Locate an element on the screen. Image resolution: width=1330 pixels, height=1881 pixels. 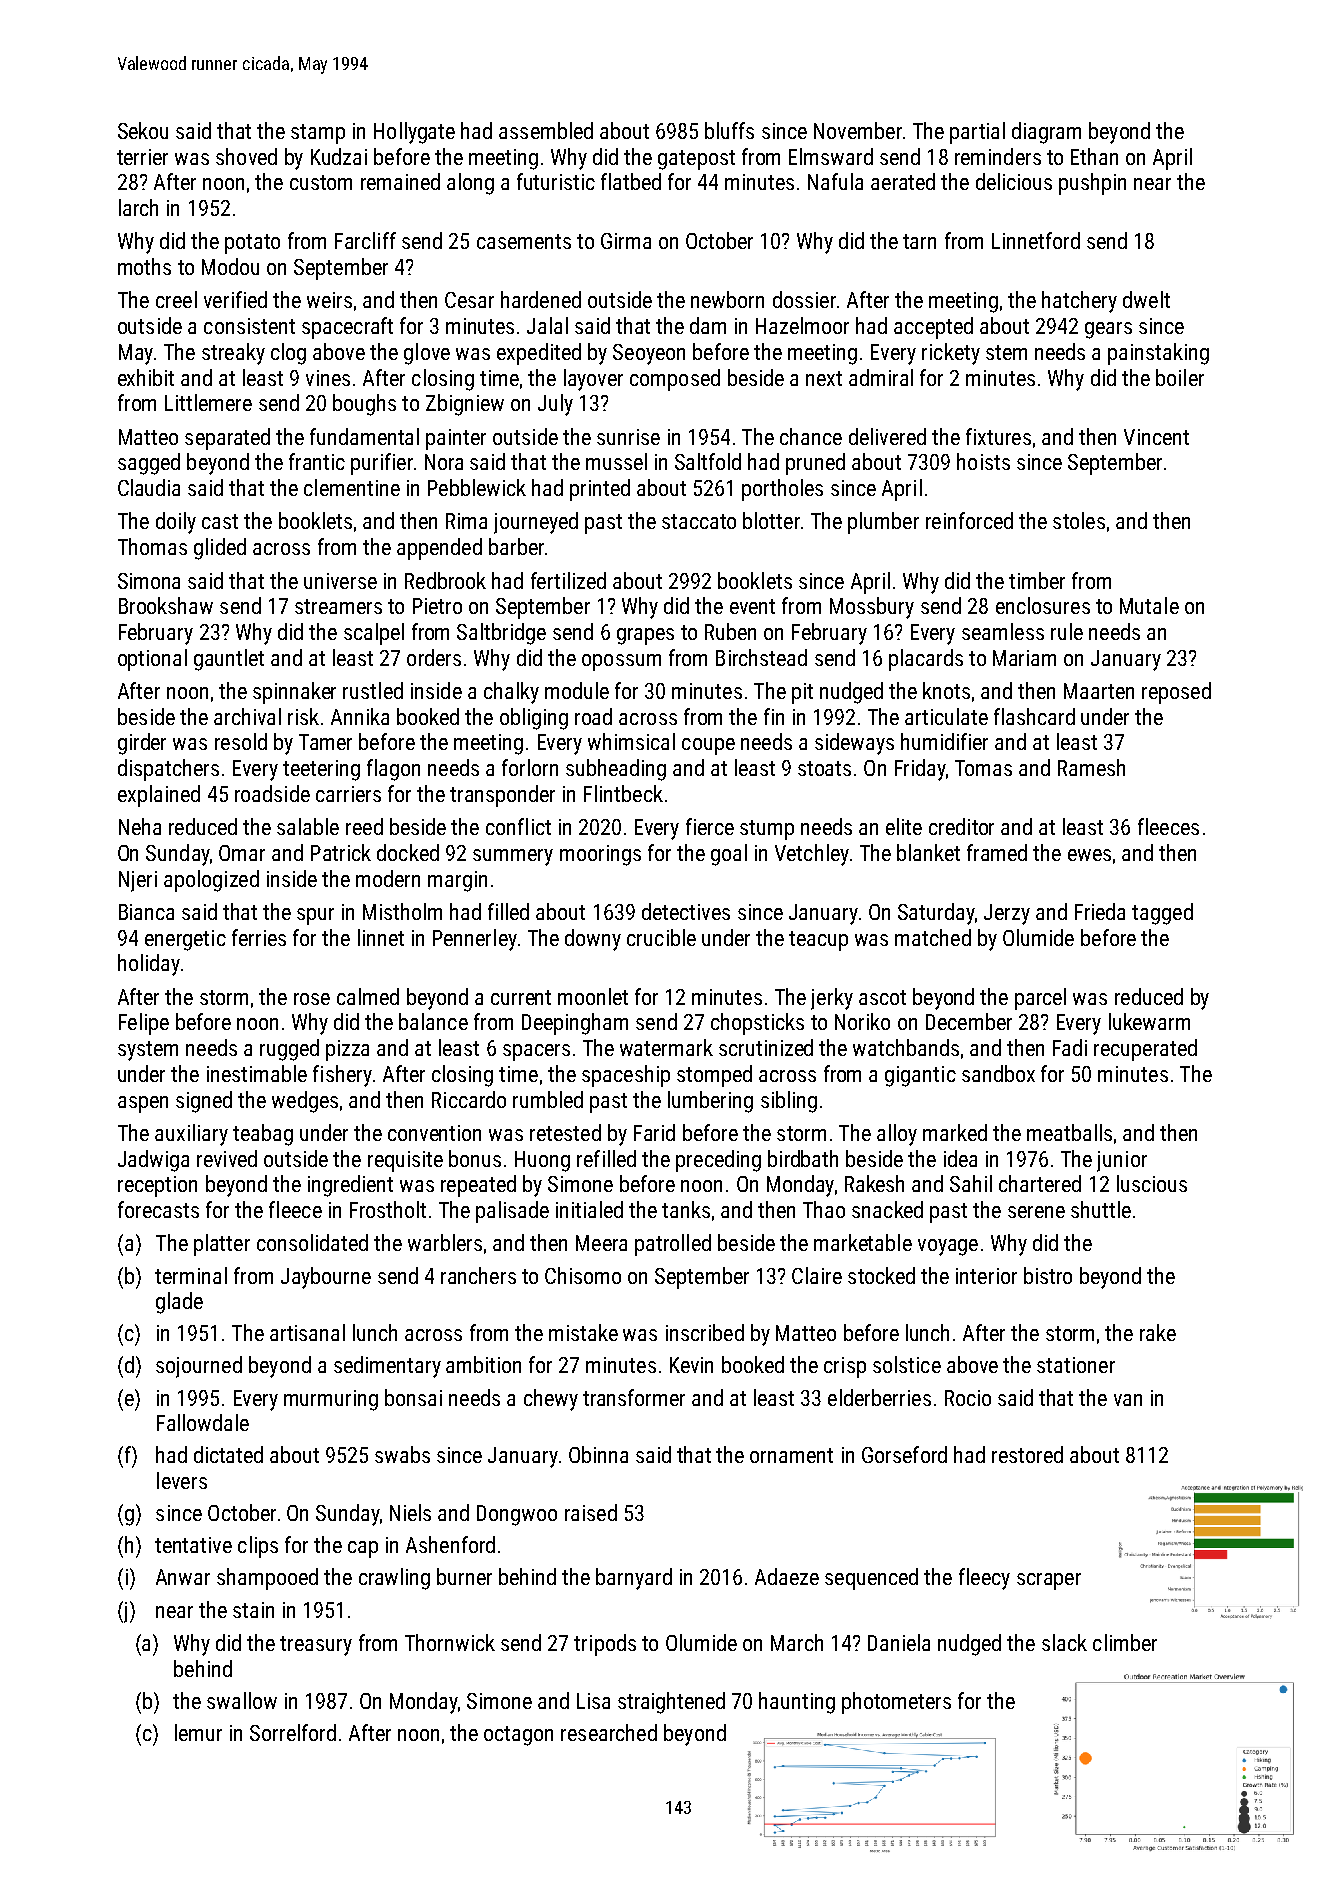
haunting is located at coordinates (797, 1703).
